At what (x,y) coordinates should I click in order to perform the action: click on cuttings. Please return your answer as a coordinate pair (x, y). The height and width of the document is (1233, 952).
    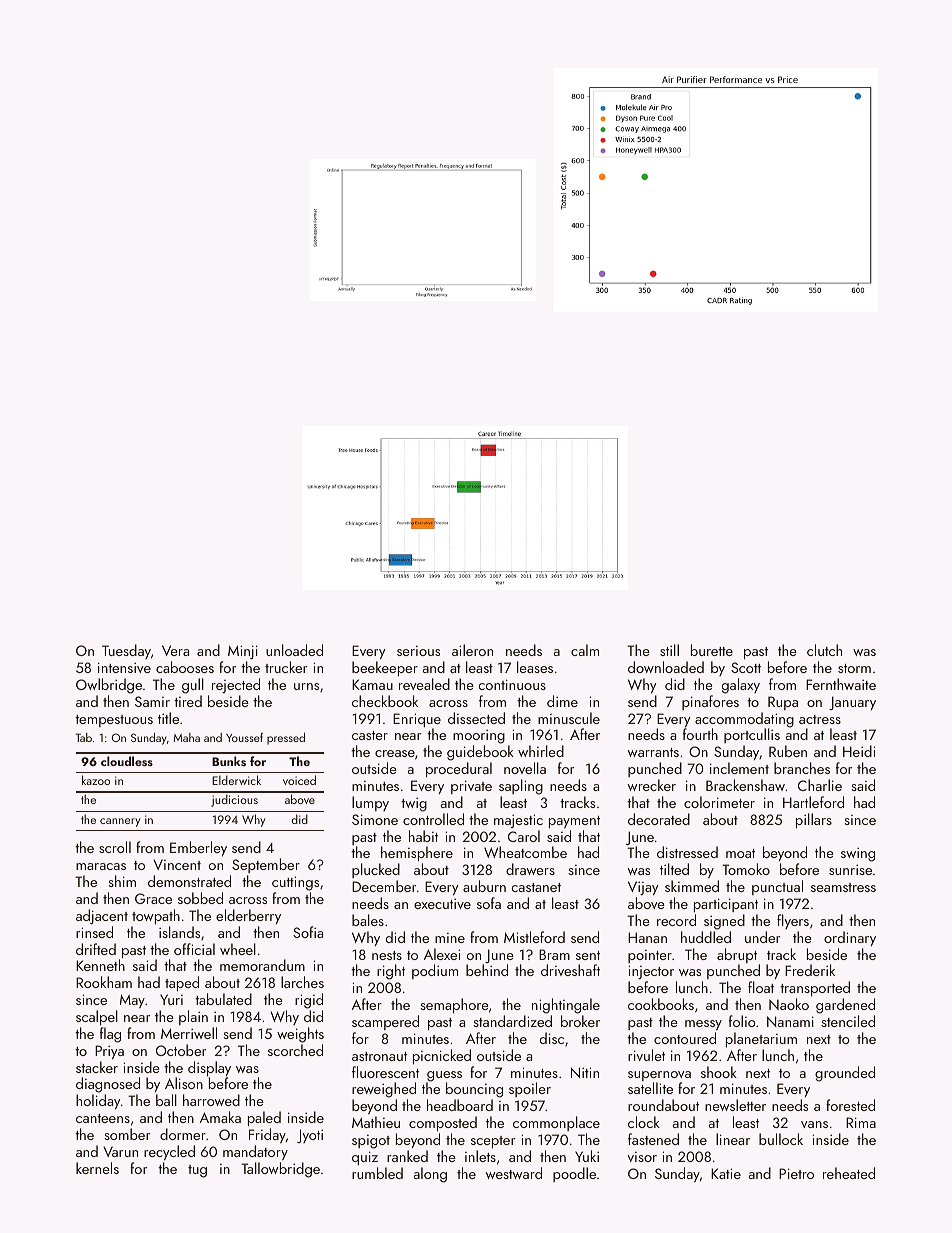
    Looking at the image, I should click on (295, 883).
